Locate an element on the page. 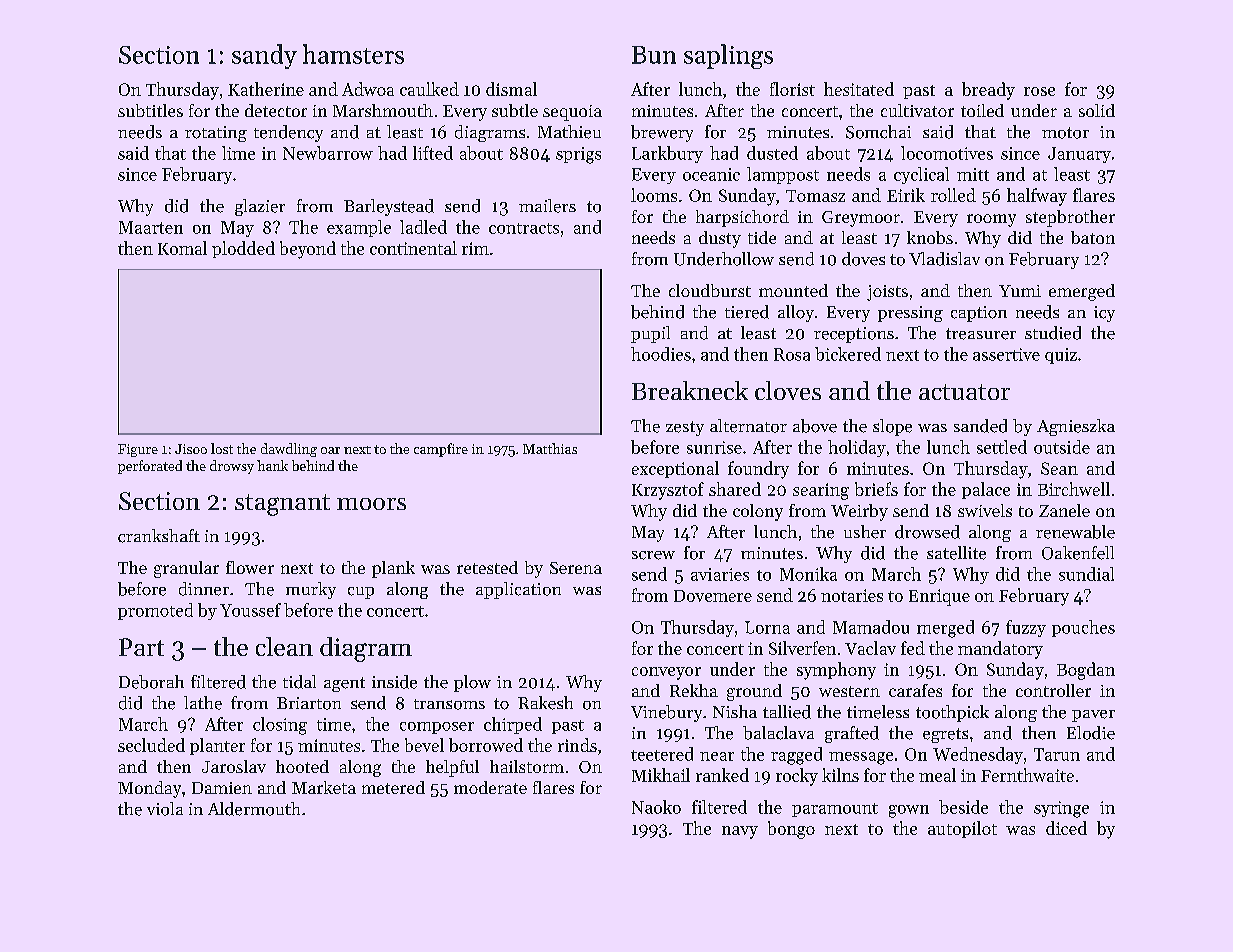 This image has width=1233, height=952. exceptional is located at coordinates (675, 469).
